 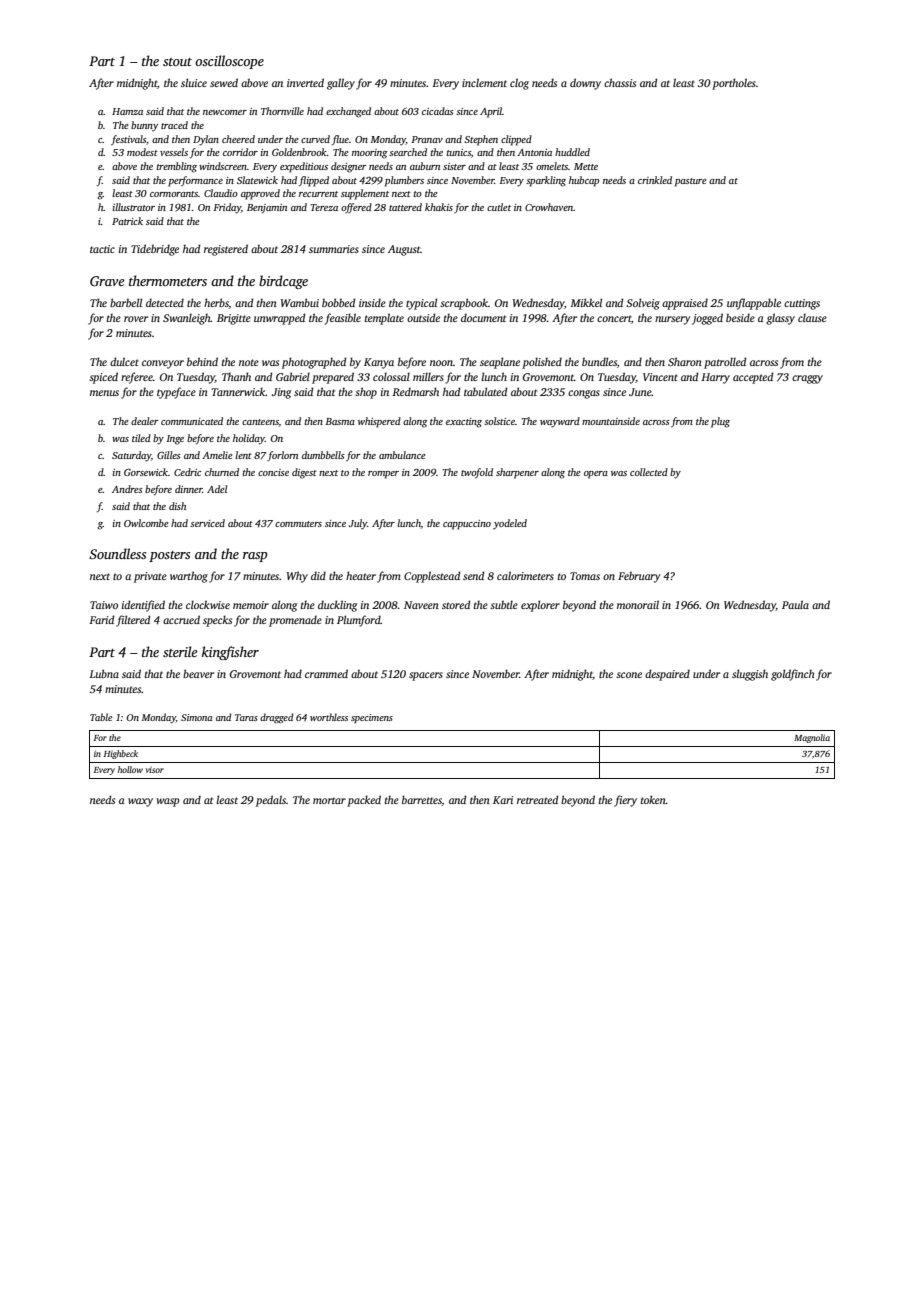 I want to click on retreated, so click(x=537, y=799).
